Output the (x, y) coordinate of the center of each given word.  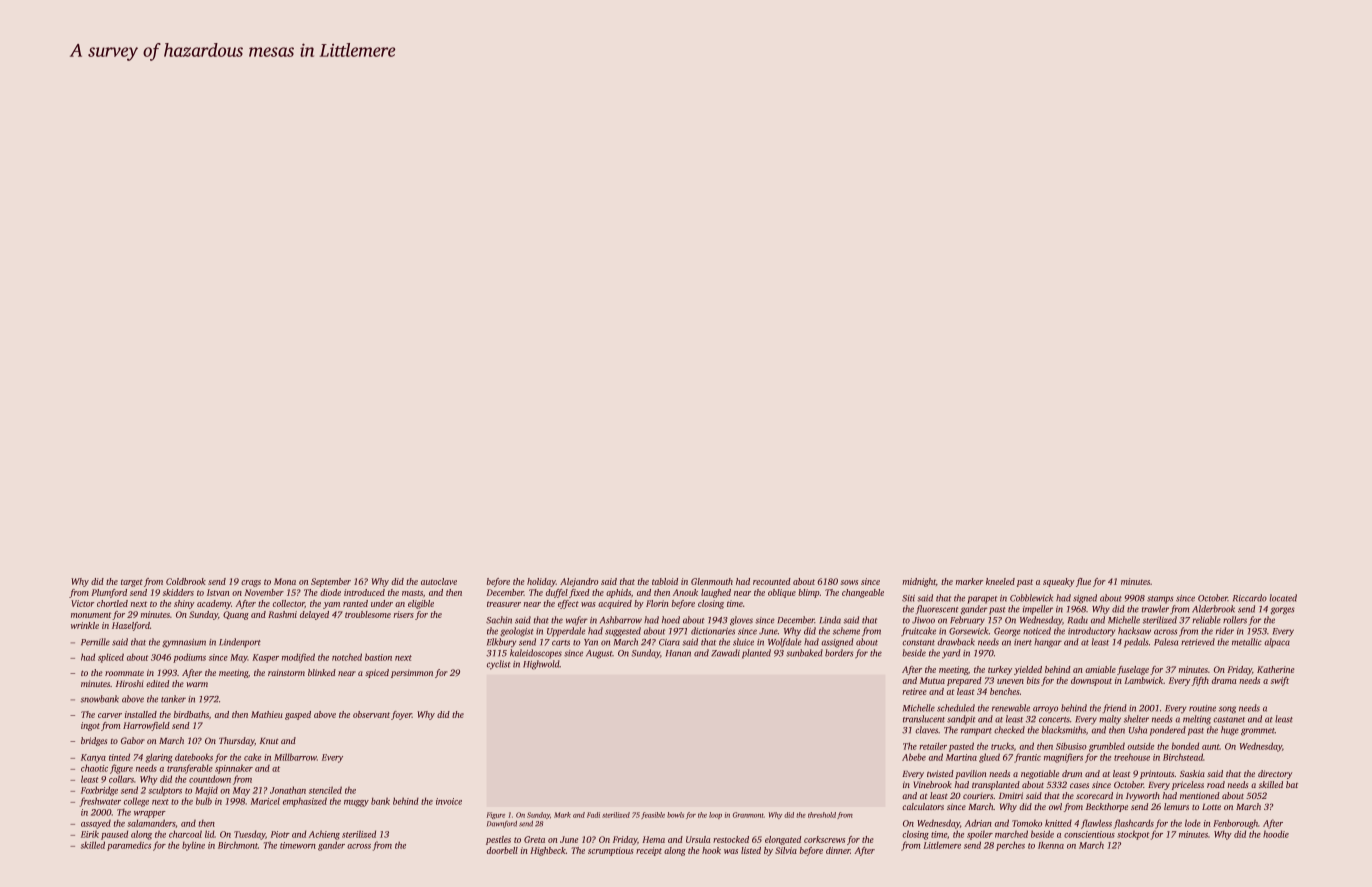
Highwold (541, 665)
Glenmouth (712, 581)
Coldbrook (186, 581)
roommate (124, 673)
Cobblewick (1031, 598)
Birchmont (238, 845)
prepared (964, 681)
